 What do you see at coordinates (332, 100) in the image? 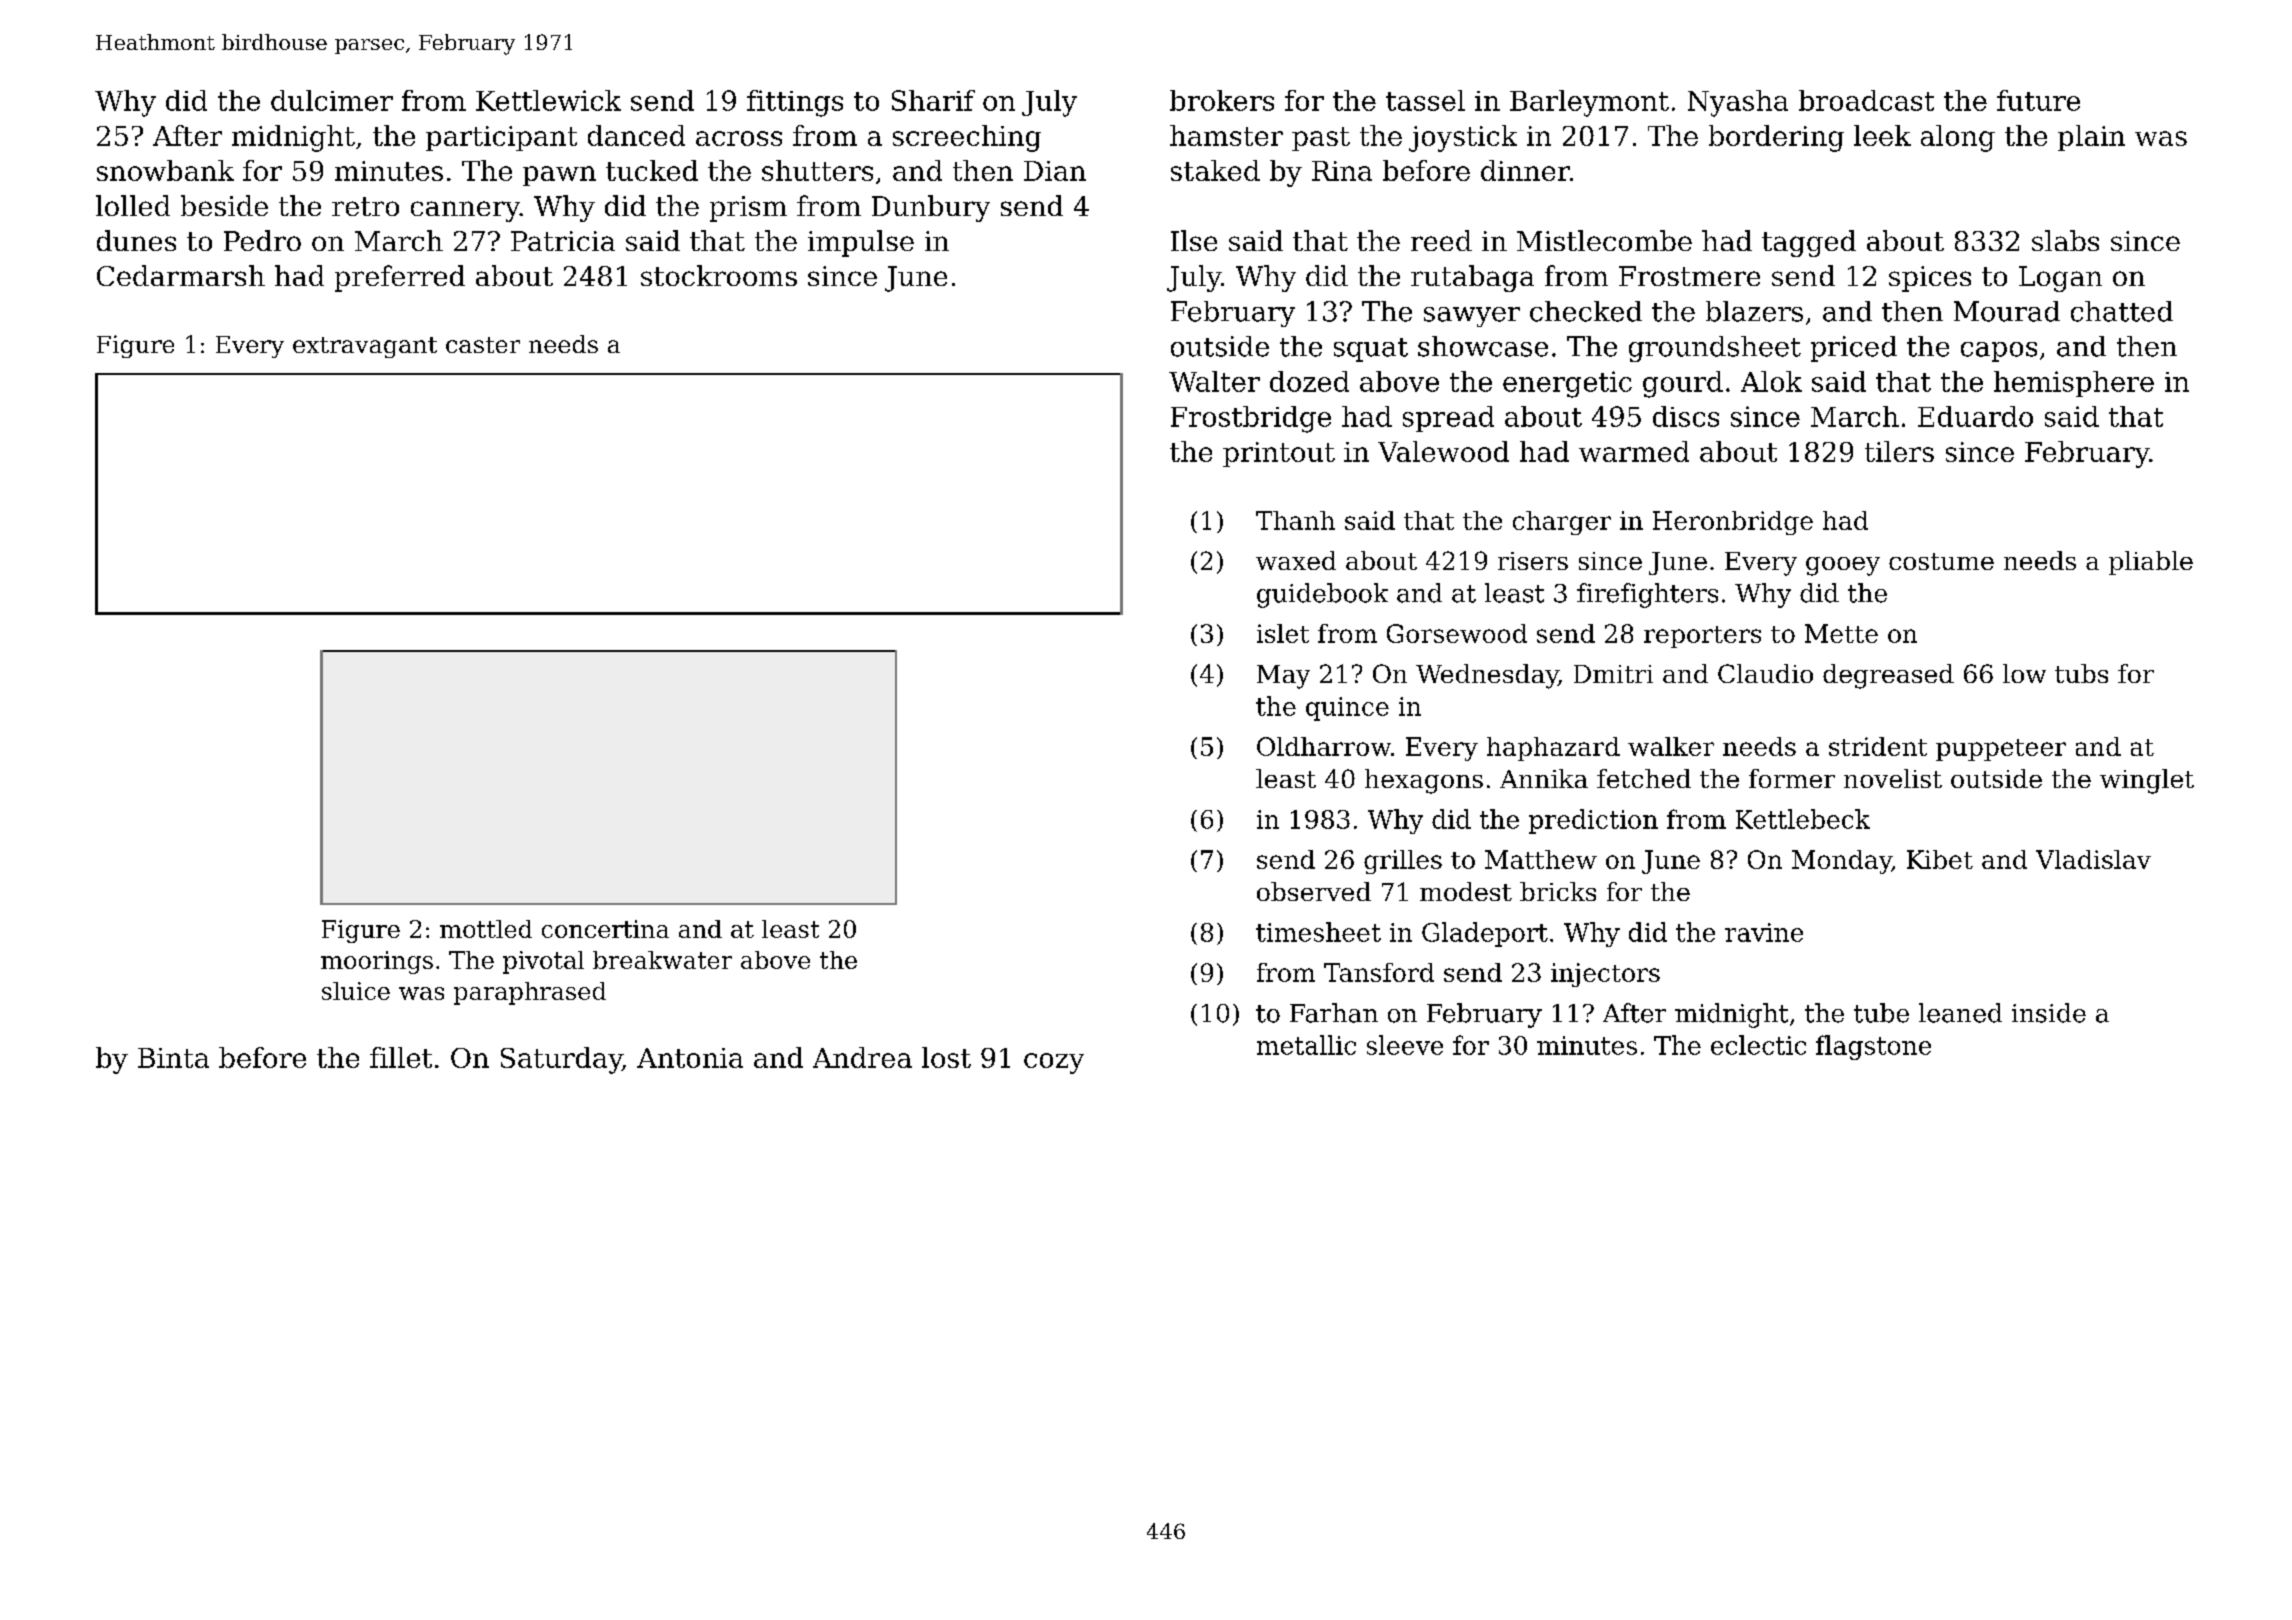
I see `dulcimer` at bounding box center [332, 100].
